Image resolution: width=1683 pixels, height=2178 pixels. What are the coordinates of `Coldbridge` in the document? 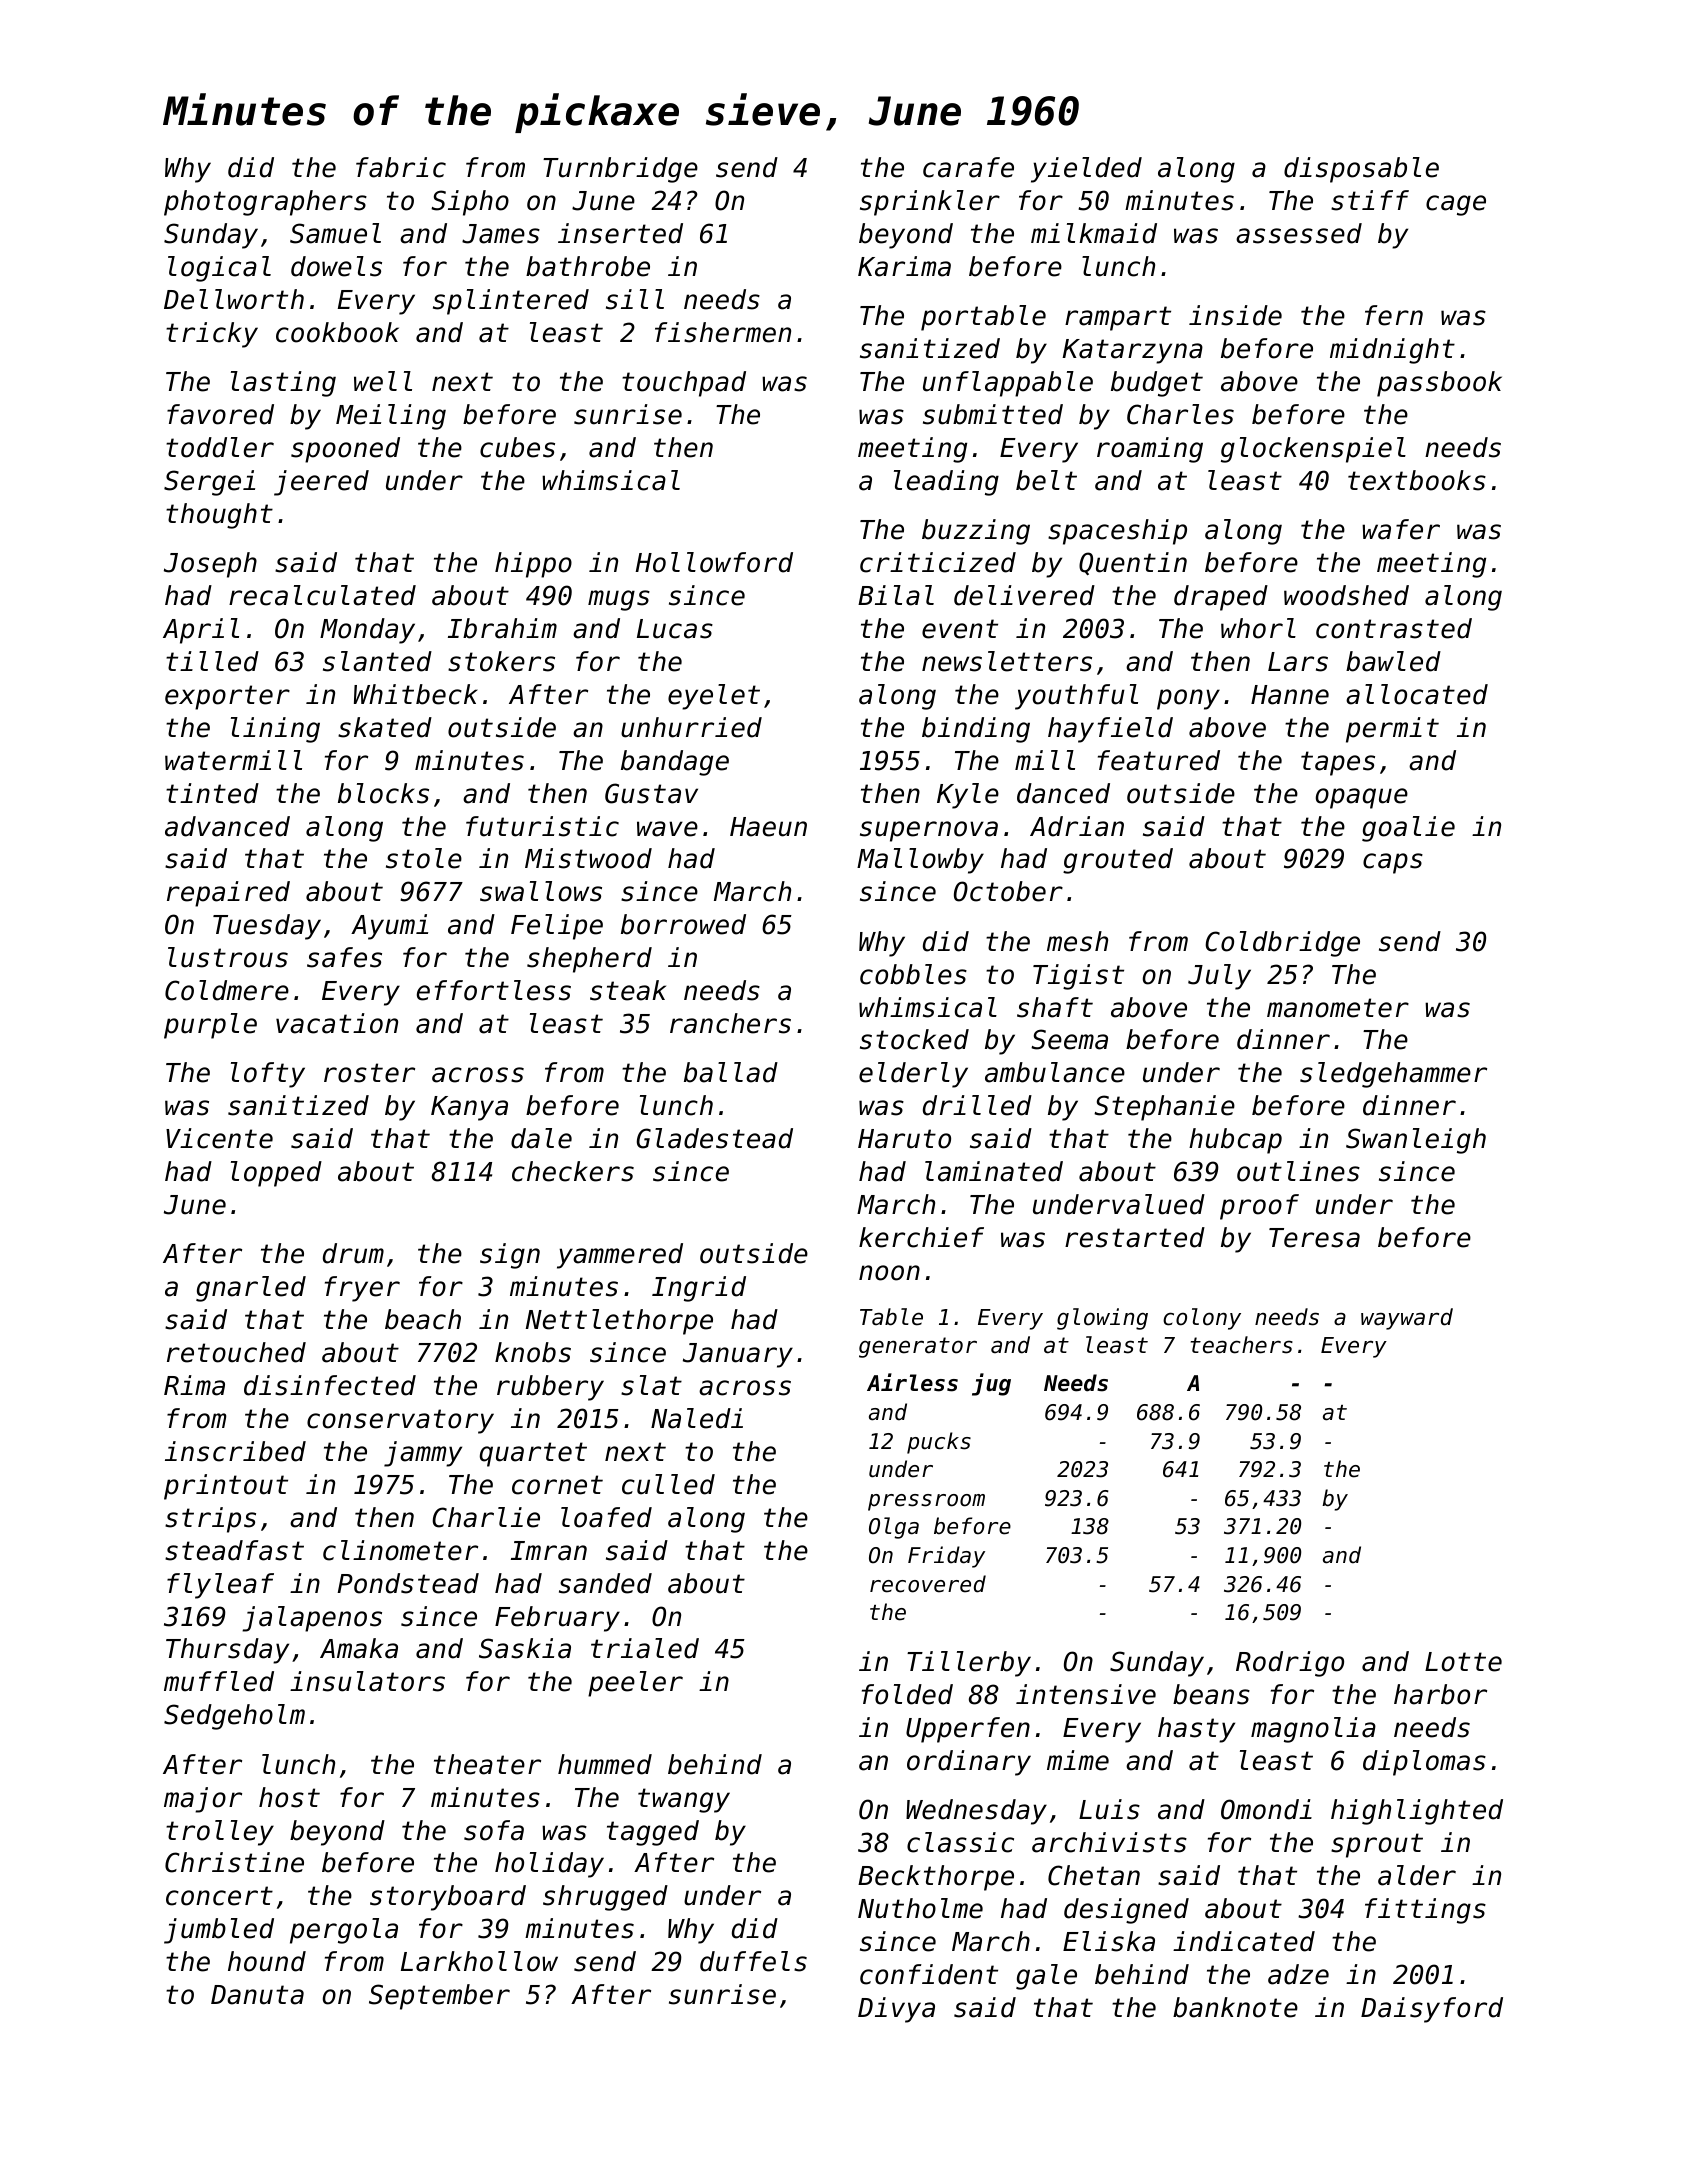 It's located at (1282, 944).
